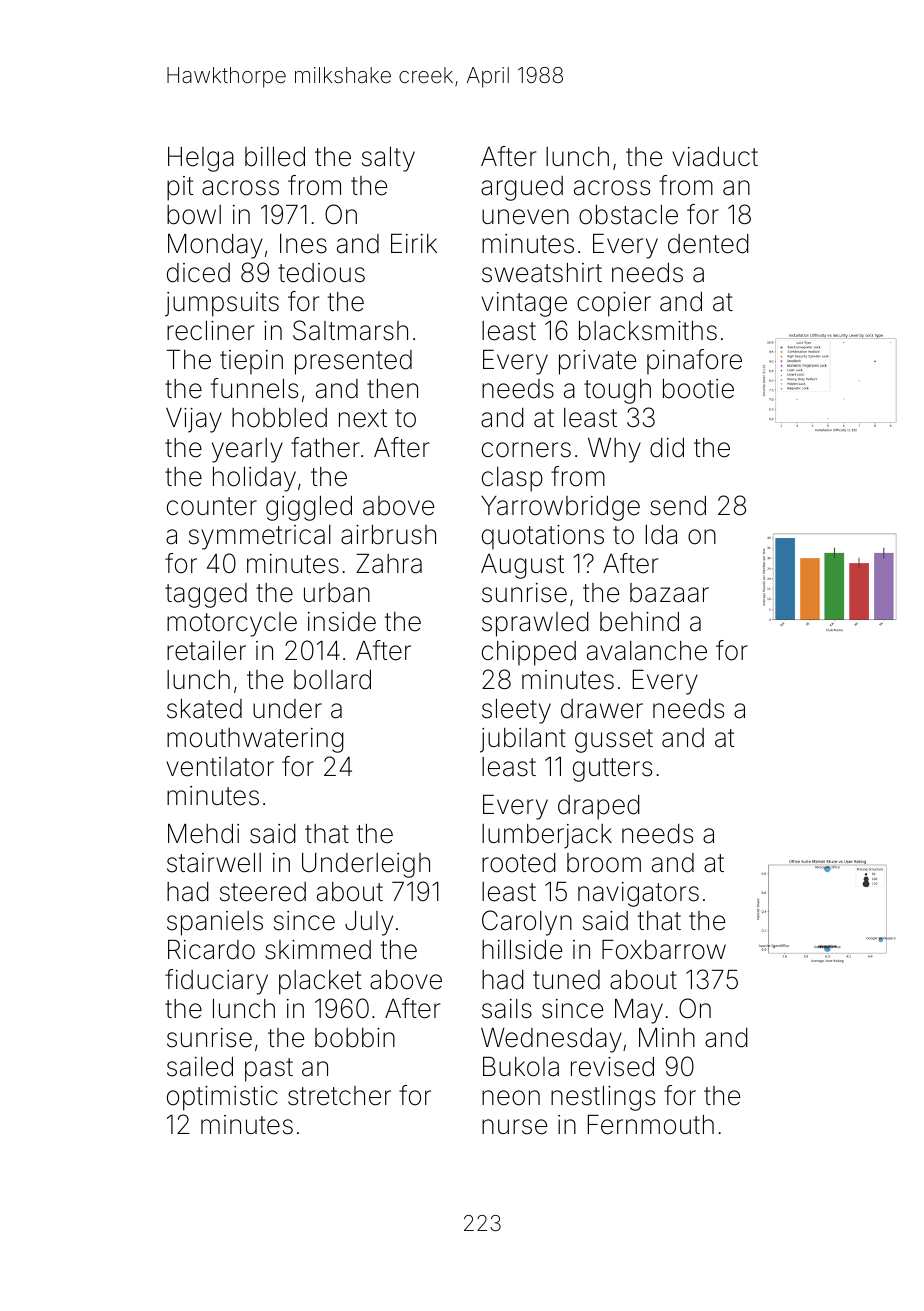  I want to click on Mehdi, so click(203, 834).
